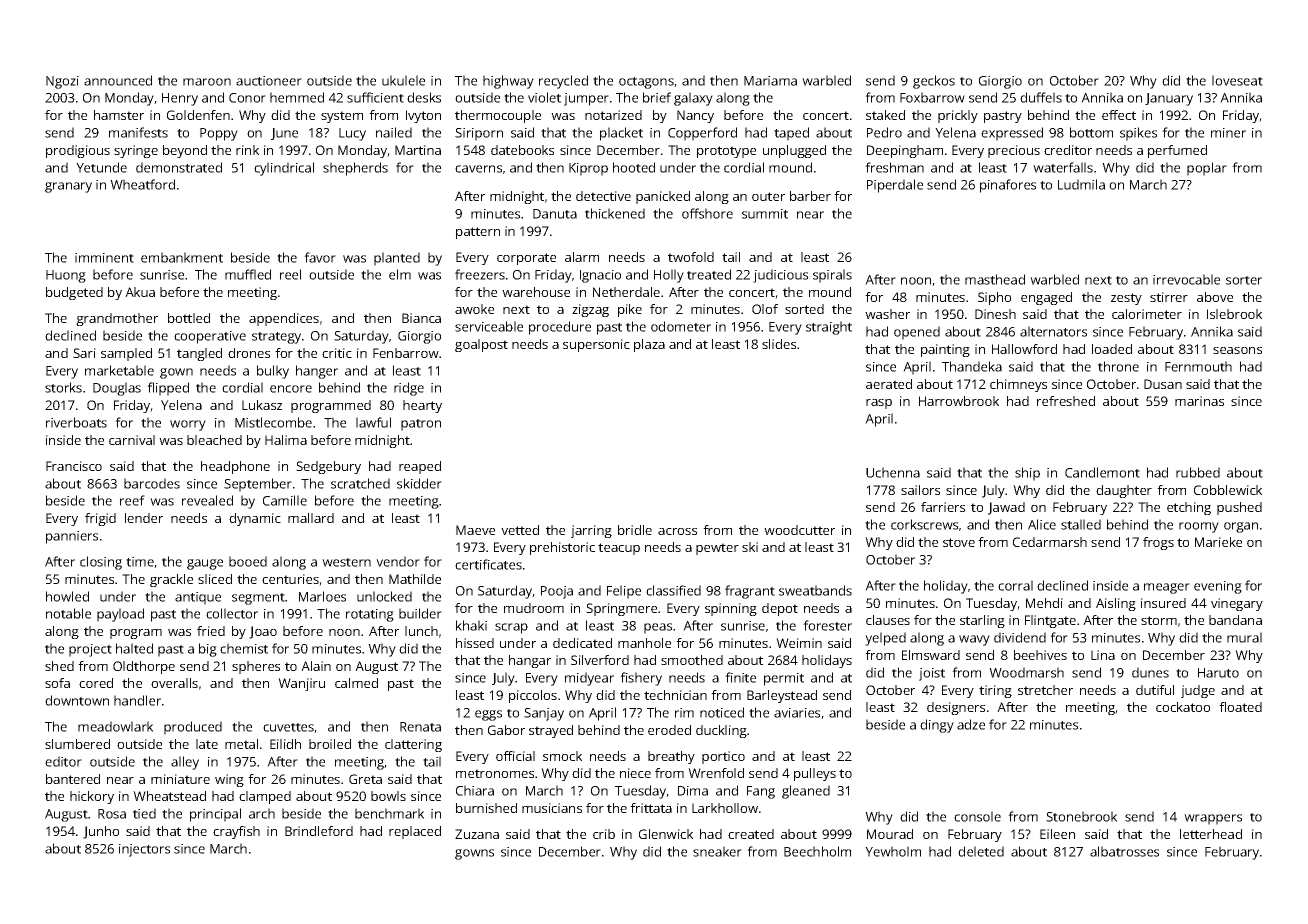  What do you see at coordinates (582, 643) in the document?
I see `dedicated` at bounding box center [582, 643].
